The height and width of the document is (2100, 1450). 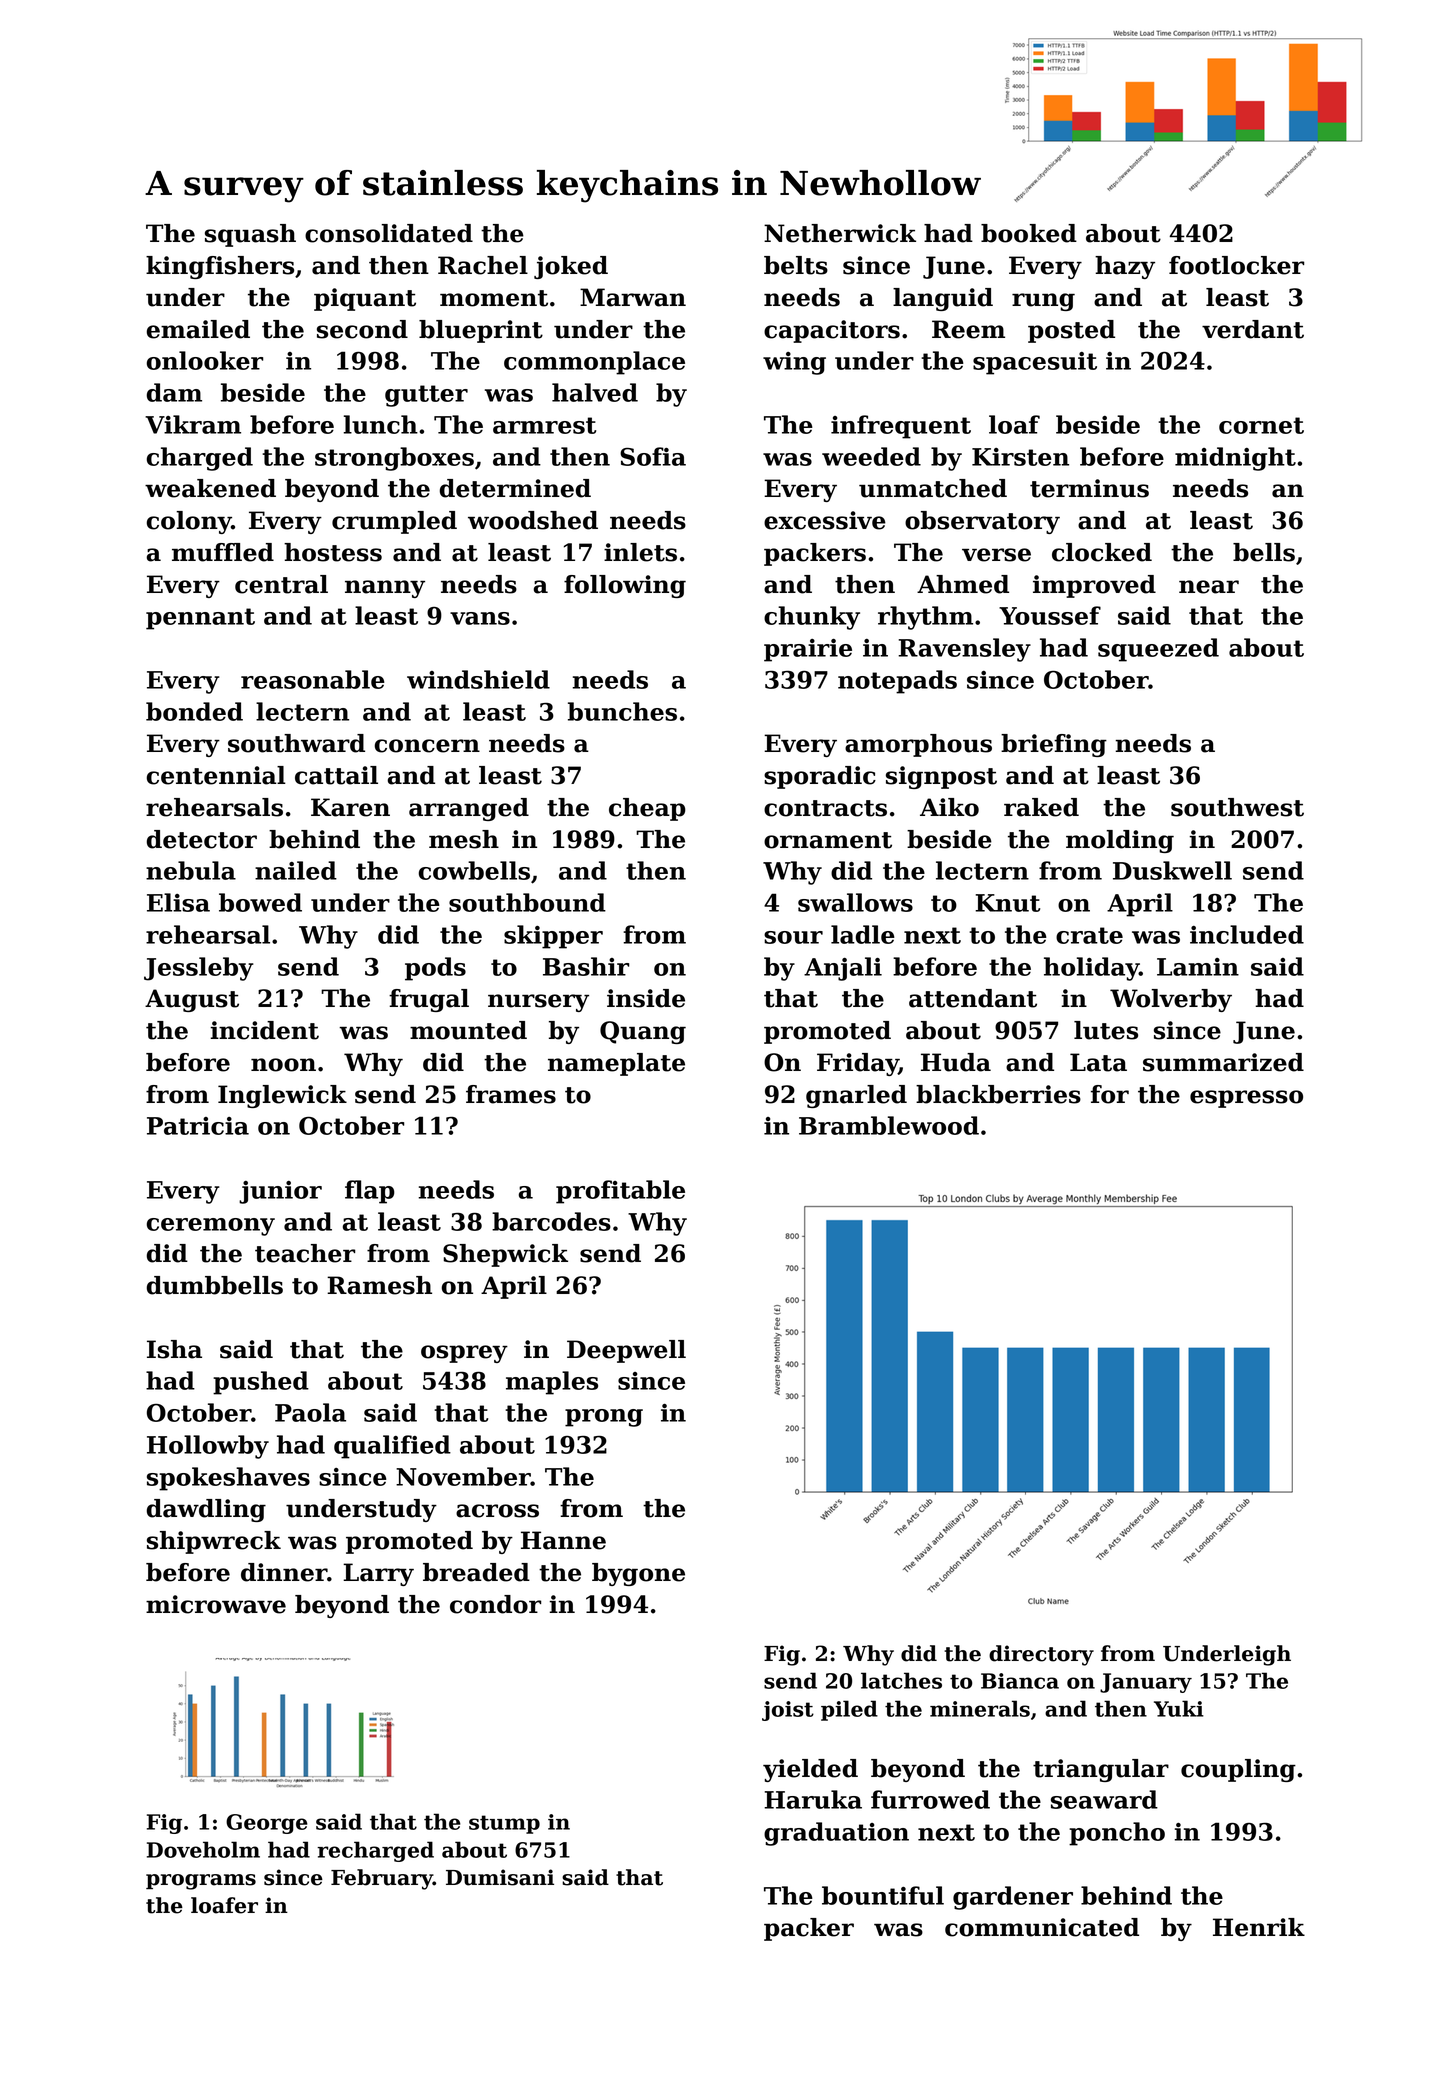 I want to click on espresso, so click(x=1246, y=1099).
